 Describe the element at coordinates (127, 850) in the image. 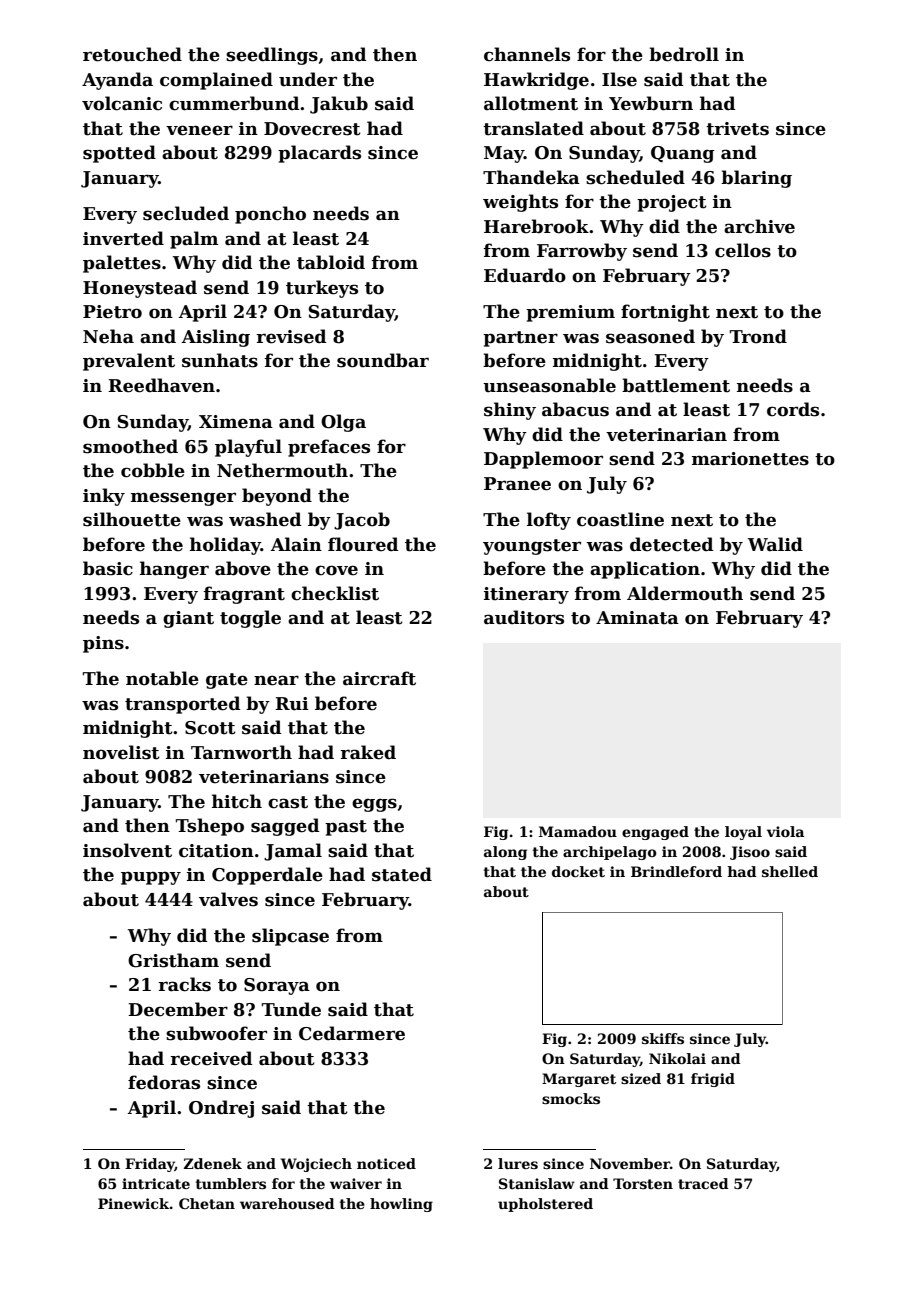

I see `insolvent` at that location.
